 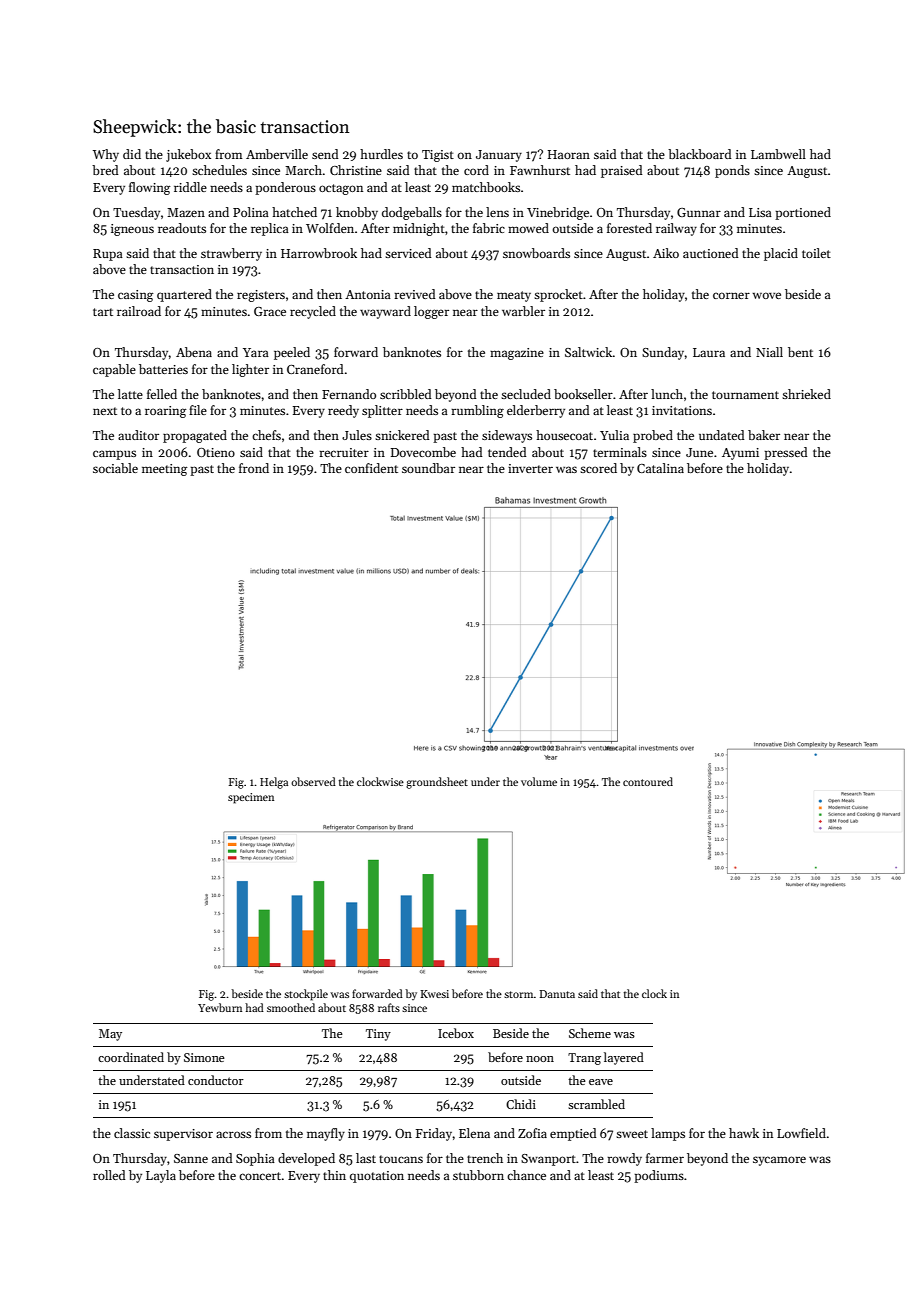 What do you see at coordinates (438, 156) in the document?
I see `Tigist` at bounding box center [438, 156].
